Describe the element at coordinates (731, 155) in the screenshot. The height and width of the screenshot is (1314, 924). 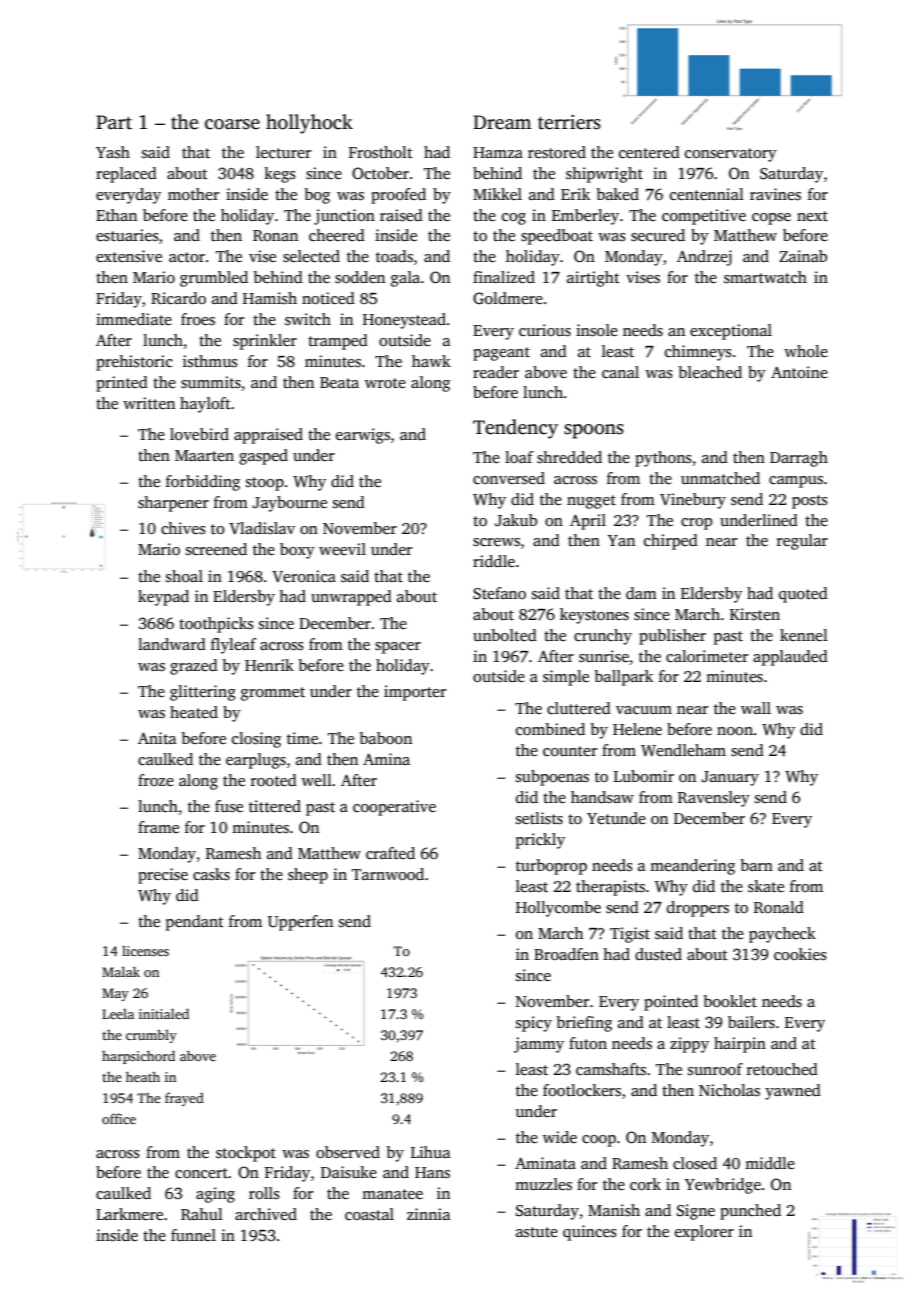
I see `conservatory` at that location.
